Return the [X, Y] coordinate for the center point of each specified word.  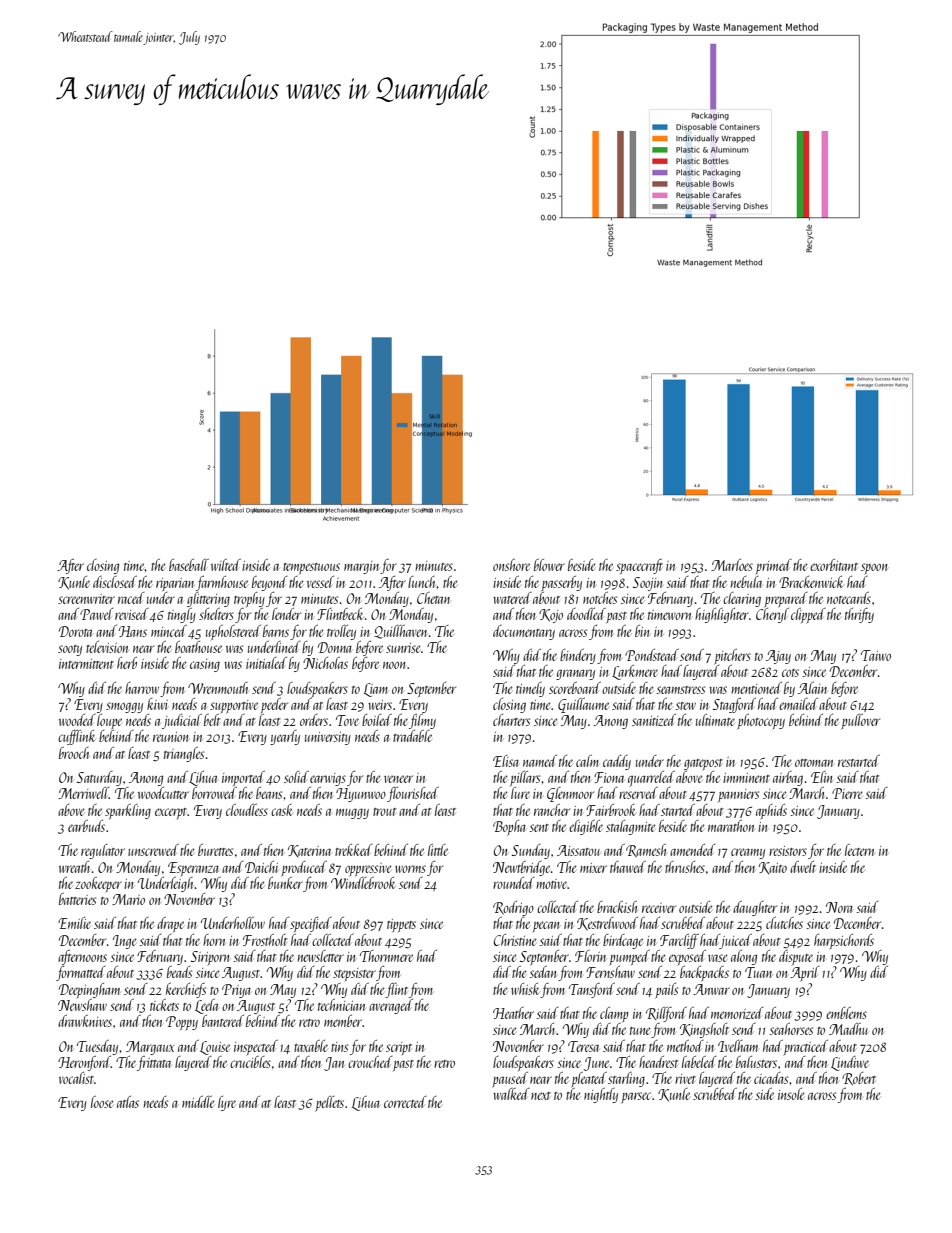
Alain [812, 688]
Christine [515, 940]
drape [170, 924]
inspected [256, 1047]
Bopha [509, 827]
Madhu [848, 1029]
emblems [846, 1013]
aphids [771, 812]
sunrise [403, 648]
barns [276, 631]
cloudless [247, 810]
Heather [513, 1013]
